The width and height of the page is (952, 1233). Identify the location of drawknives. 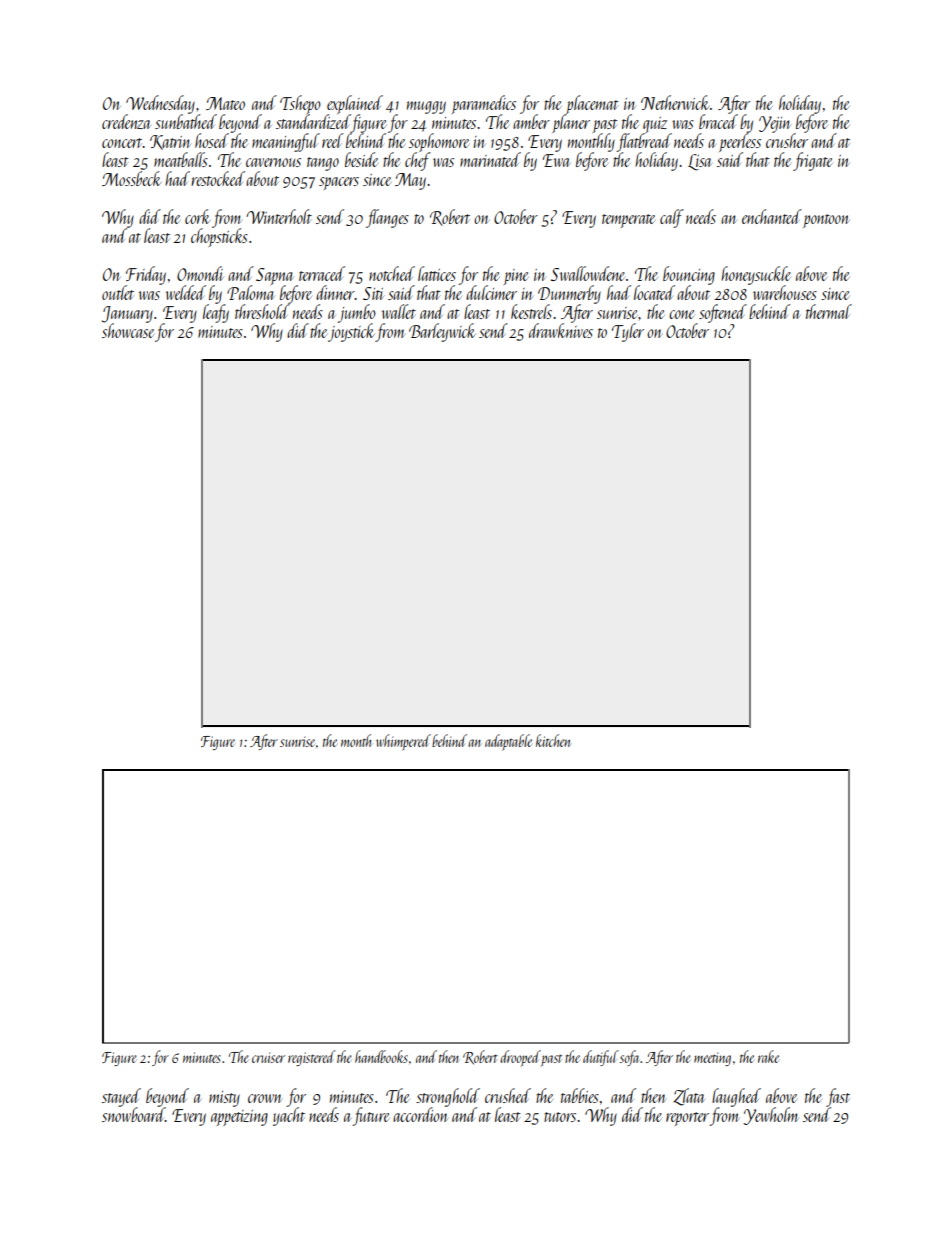
(561, 330).
